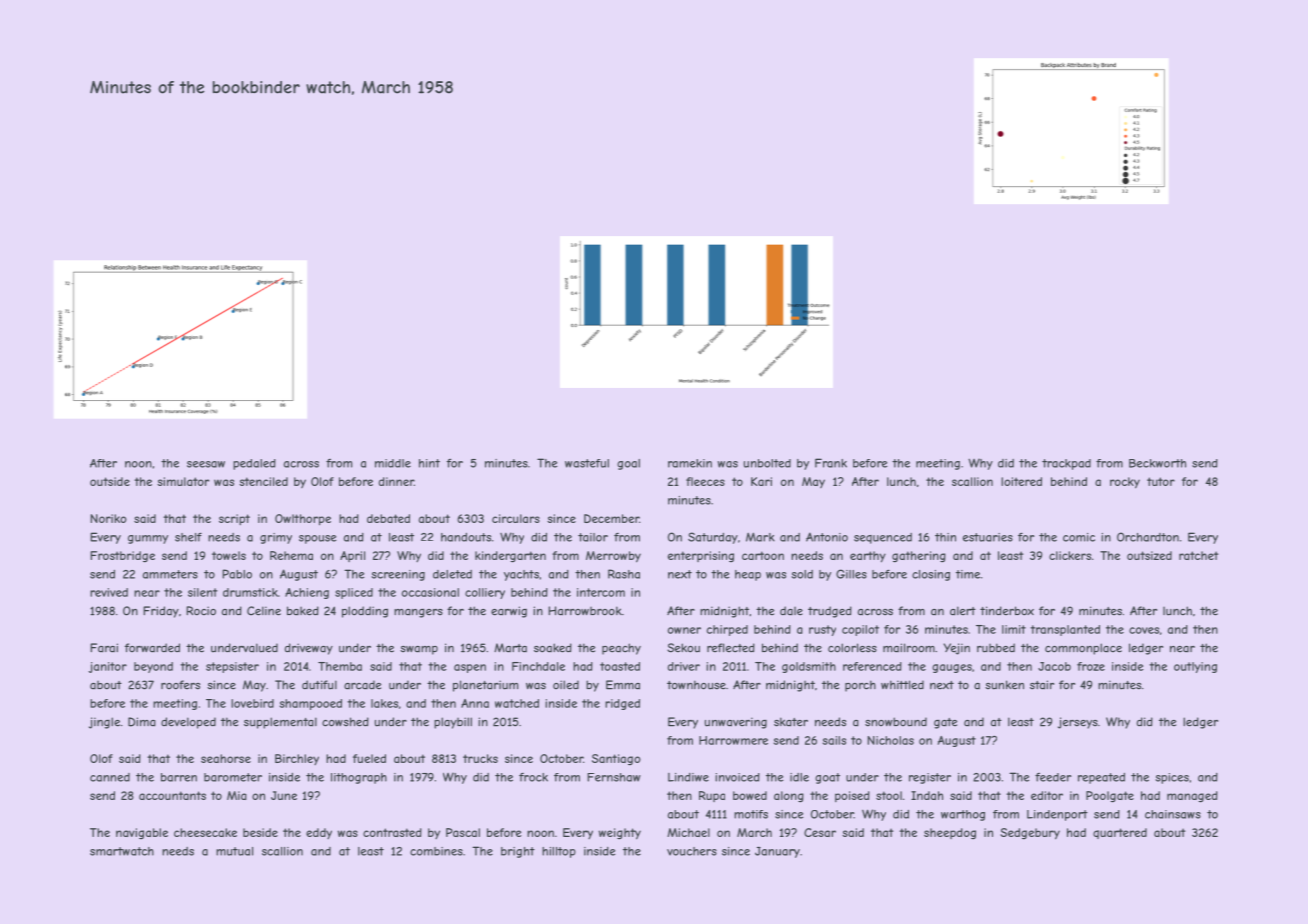 The image size is (1308, 924). I want to click on beside, so click(260, 832).
